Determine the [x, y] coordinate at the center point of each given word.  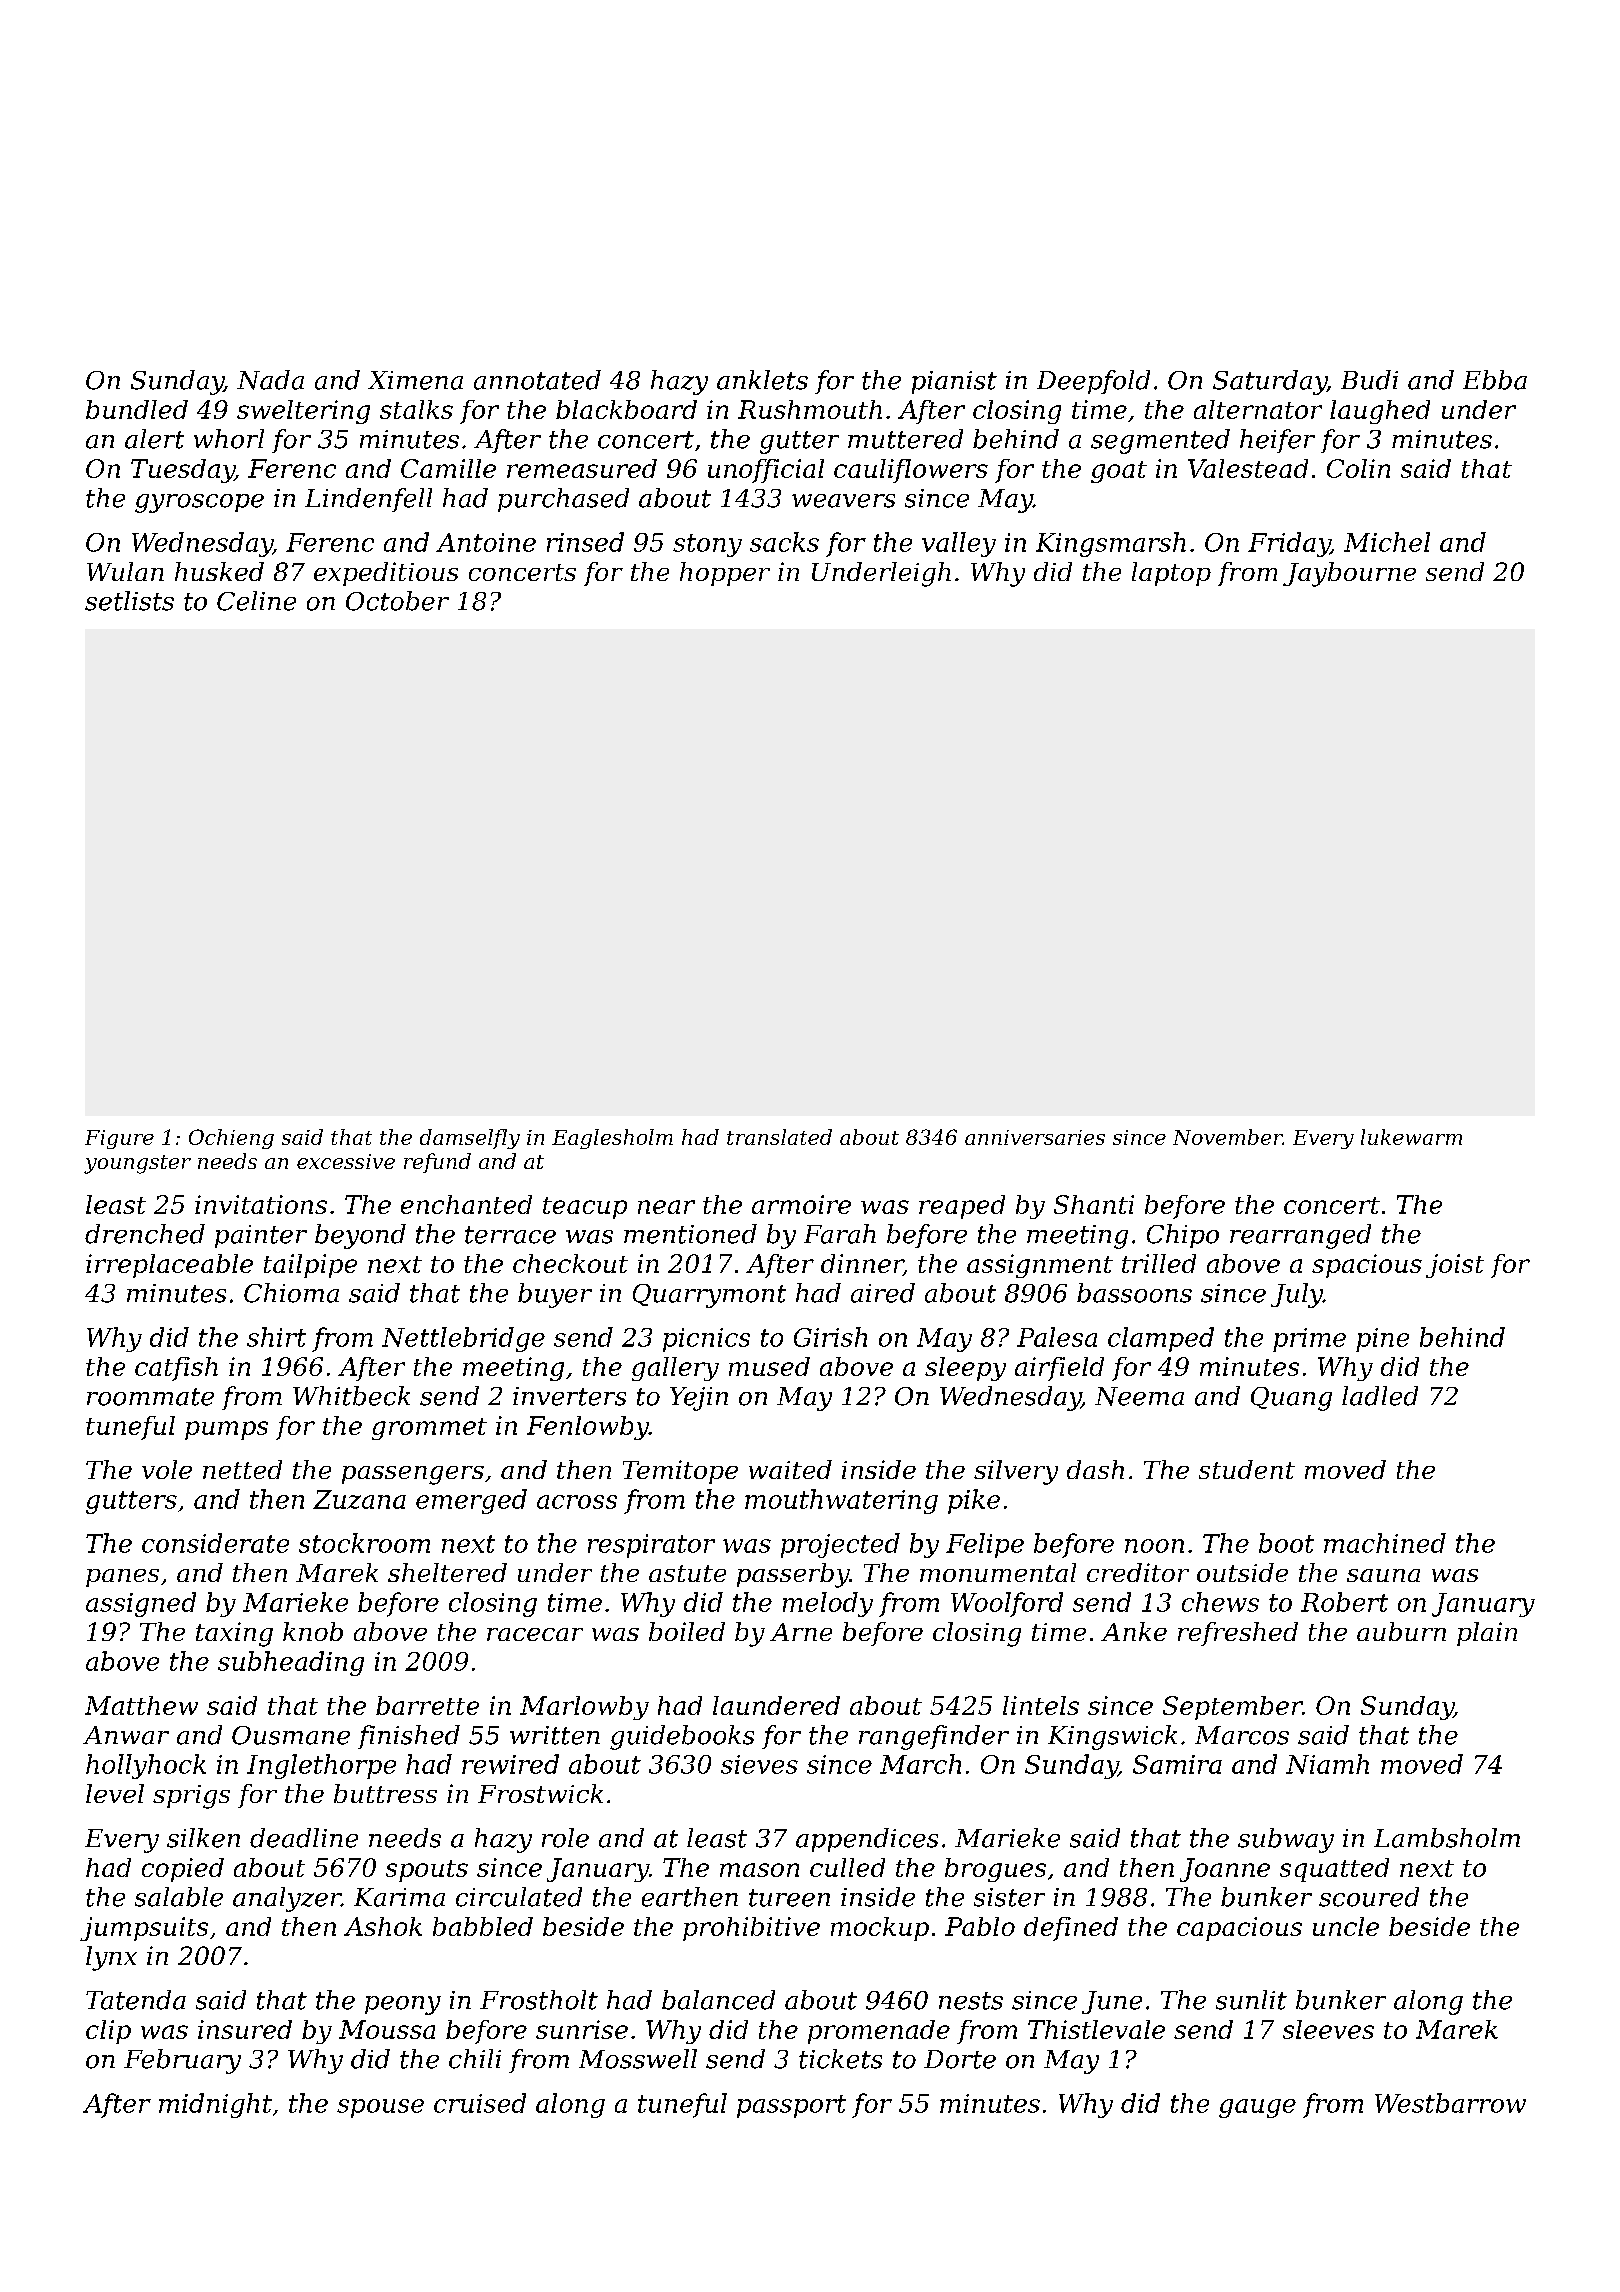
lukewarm [1411, 1137]
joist [1455, 1266]
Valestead [1248, 468]
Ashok [383, 1926]
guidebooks [682, 1737]
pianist [954, 382]
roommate [150, 1397]
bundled [137, 409]
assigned [141, 1604]
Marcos [1242, 1735]
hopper [725, 574]
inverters [569, 1396]
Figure [119, 1139]
